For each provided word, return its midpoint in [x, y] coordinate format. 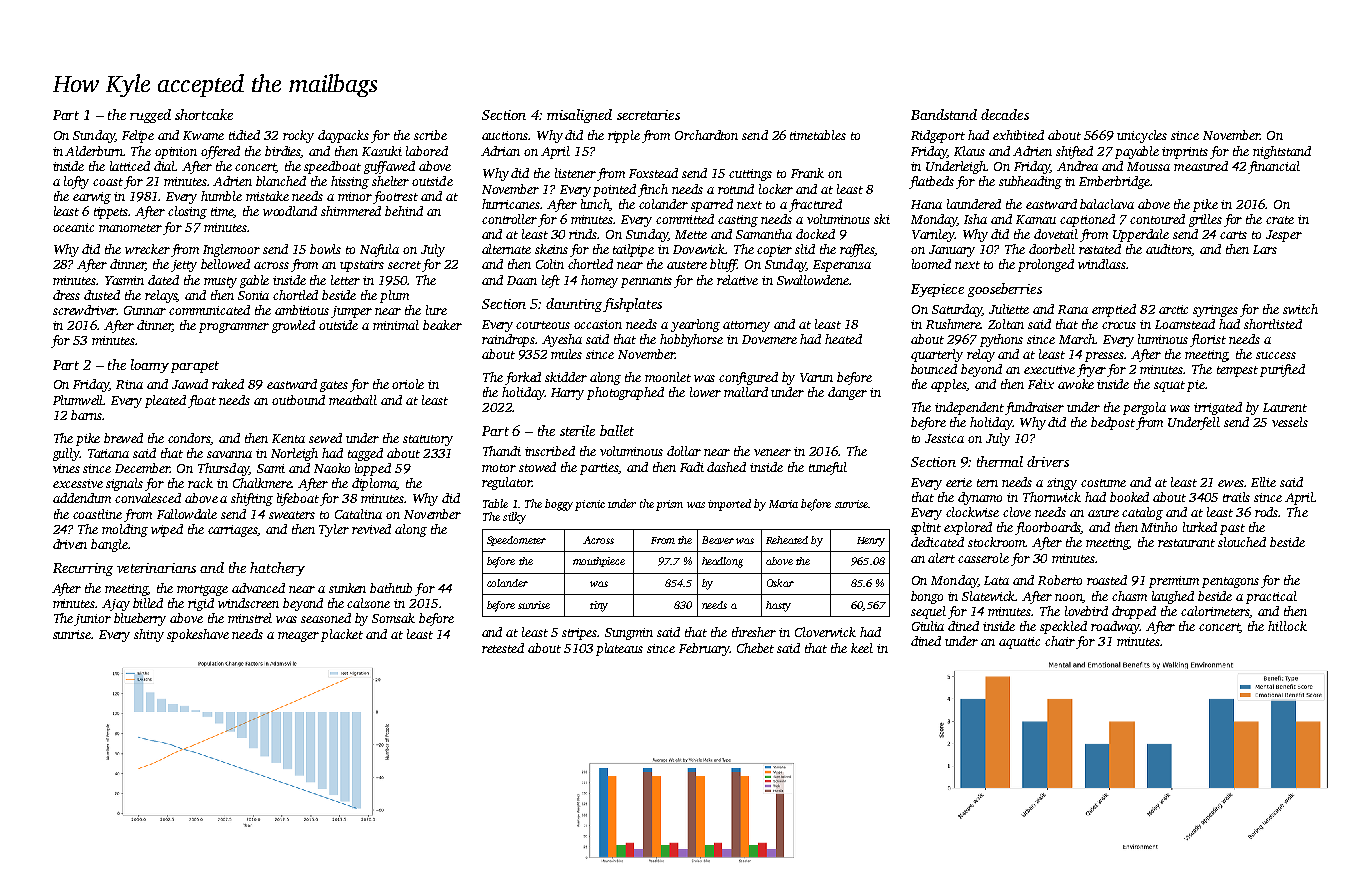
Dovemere [769, 339]
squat [1169, 386]
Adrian [500, 151]
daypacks [343, 136]
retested [503, 648]
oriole [408, 384]
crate [1280, 220]
